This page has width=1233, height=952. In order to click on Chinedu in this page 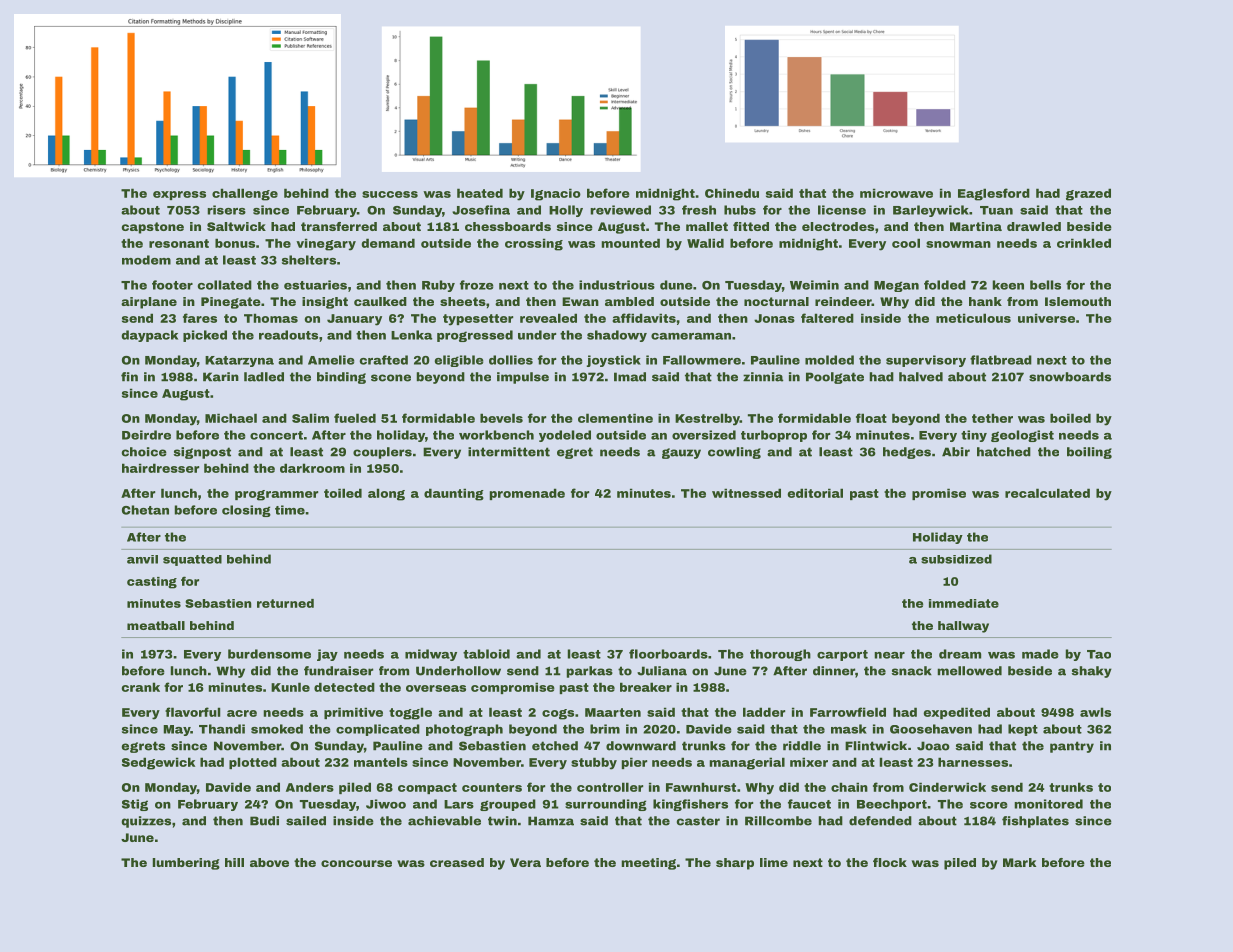, I will do `click(732, 193)`.
